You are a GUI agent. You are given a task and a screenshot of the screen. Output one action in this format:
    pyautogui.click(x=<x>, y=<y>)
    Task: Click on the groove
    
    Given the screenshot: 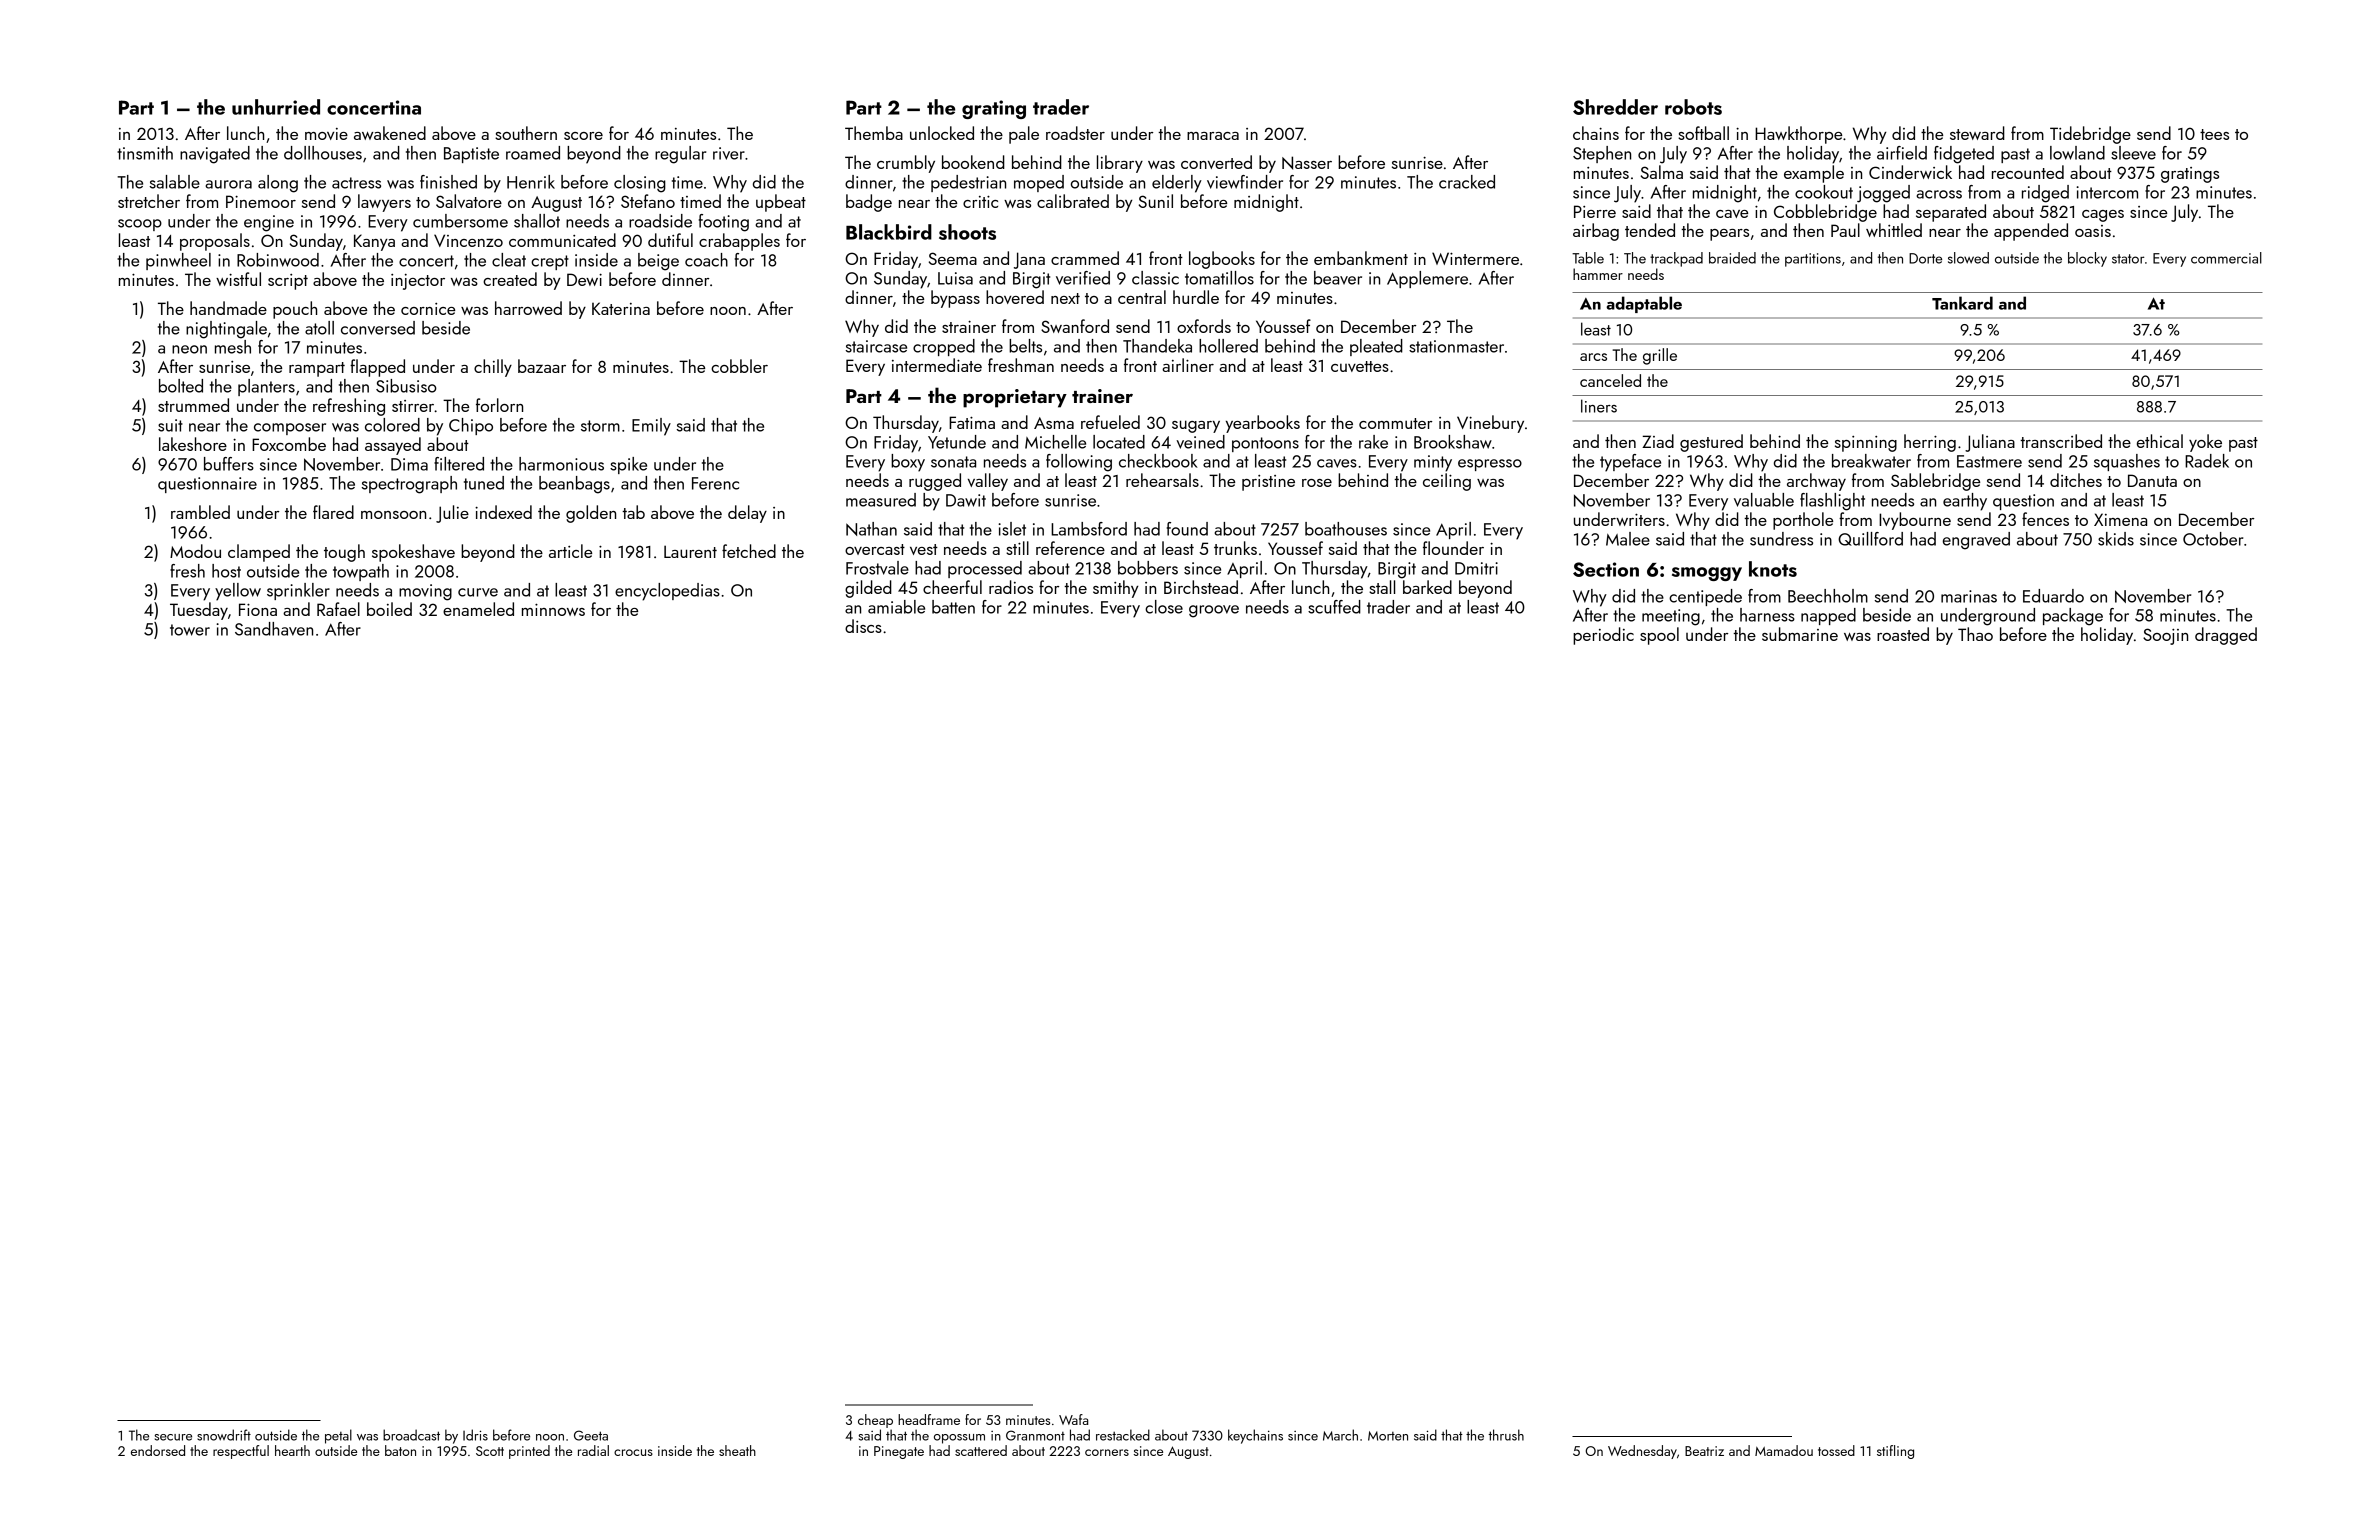 What is the action you would take?
    pyautogui.click(x=1214, y=611)
